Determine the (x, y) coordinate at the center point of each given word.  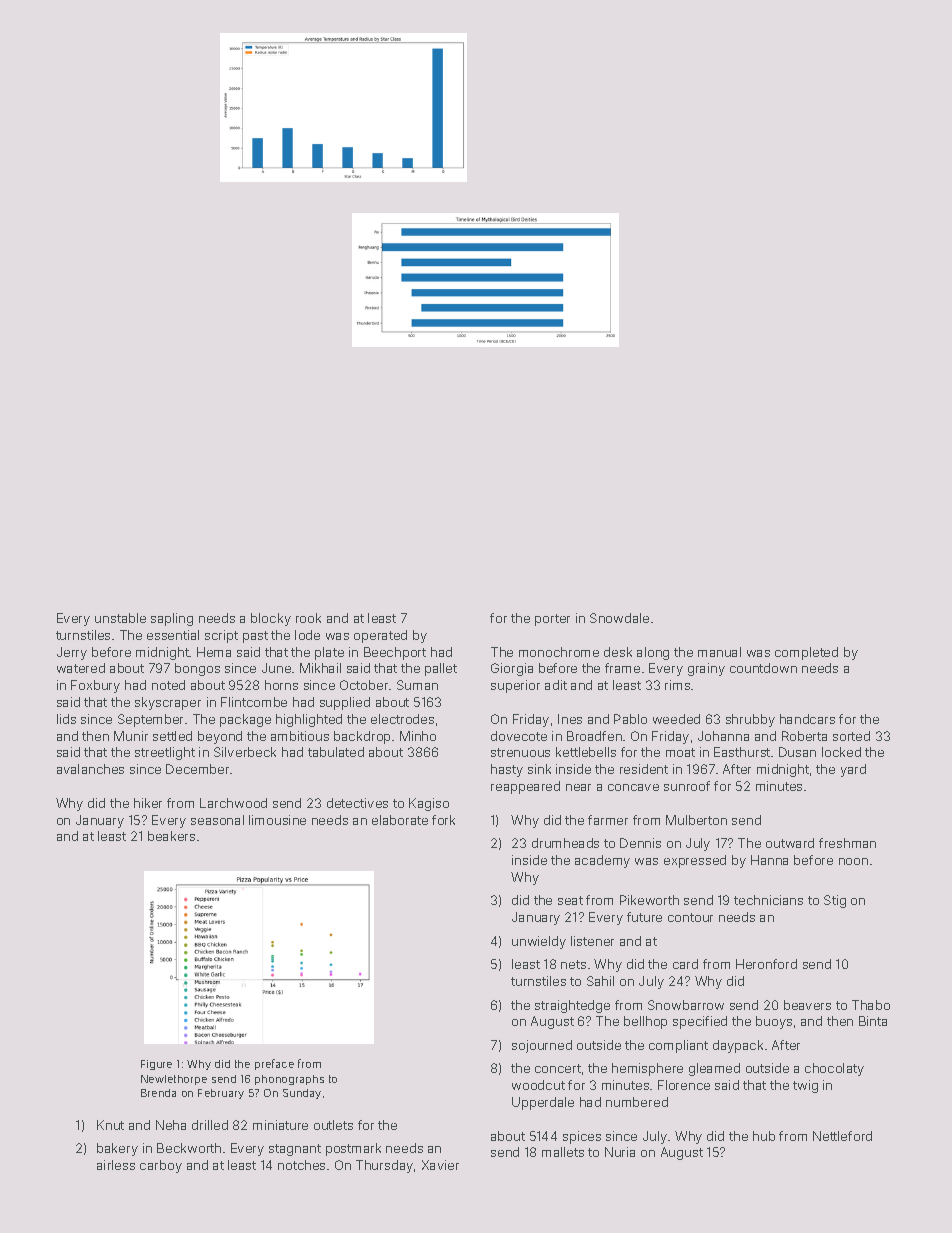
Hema (214, 652)
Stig (835, 901)
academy (602, 861)
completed (806, 653)
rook (308, 618)
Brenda (158, 1093)
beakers (171, 836)
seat (570, 900)
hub (764, 1136)
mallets (563, 1152)
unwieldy (539, 942)
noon (853, 861)
